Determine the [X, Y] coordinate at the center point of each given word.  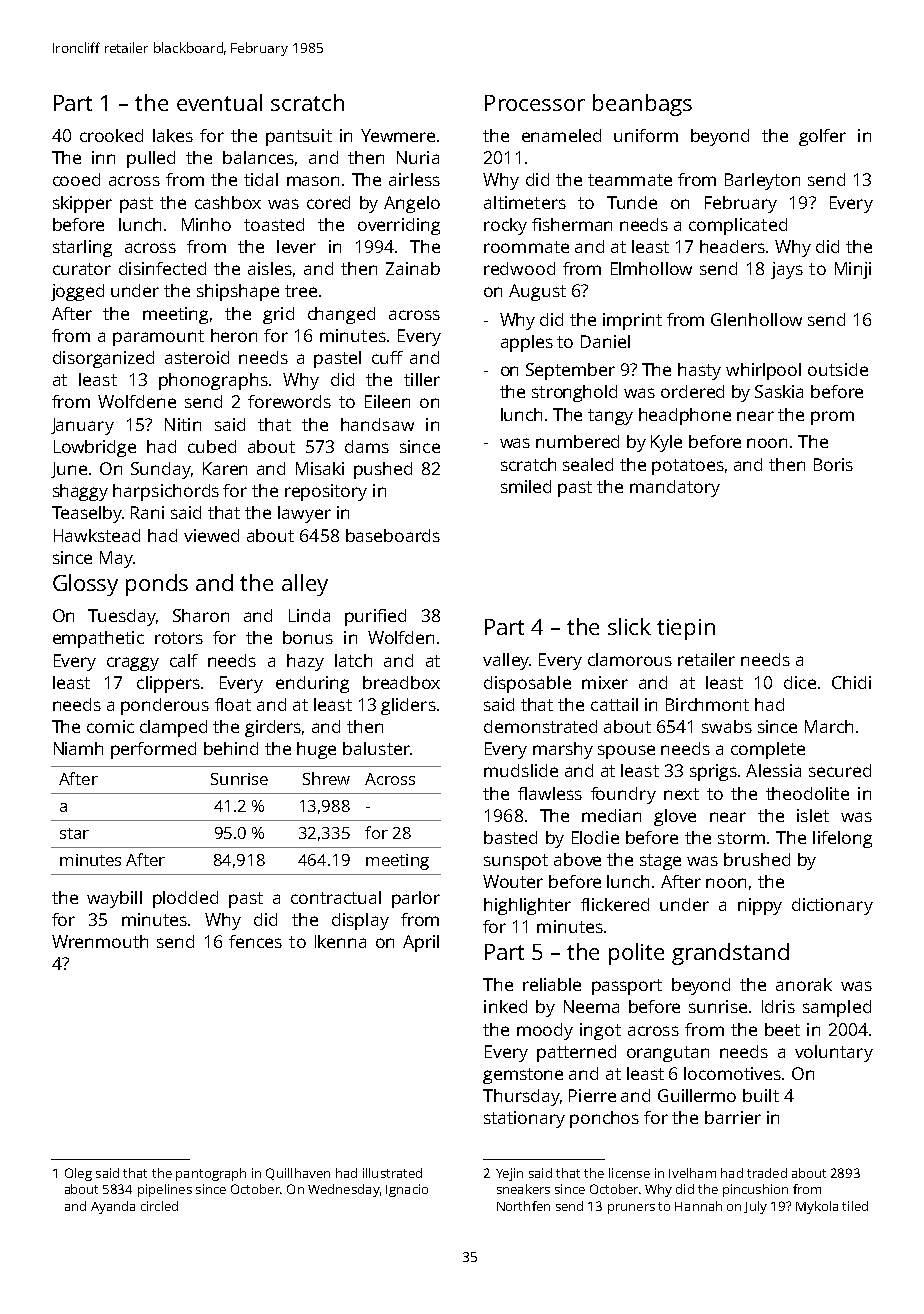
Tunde [632, 202]
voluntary [834, 1053]
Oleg [78, 1174]
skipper [82, 204]
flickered [615, 904]
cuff [387, 357]
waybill [114, 899]
